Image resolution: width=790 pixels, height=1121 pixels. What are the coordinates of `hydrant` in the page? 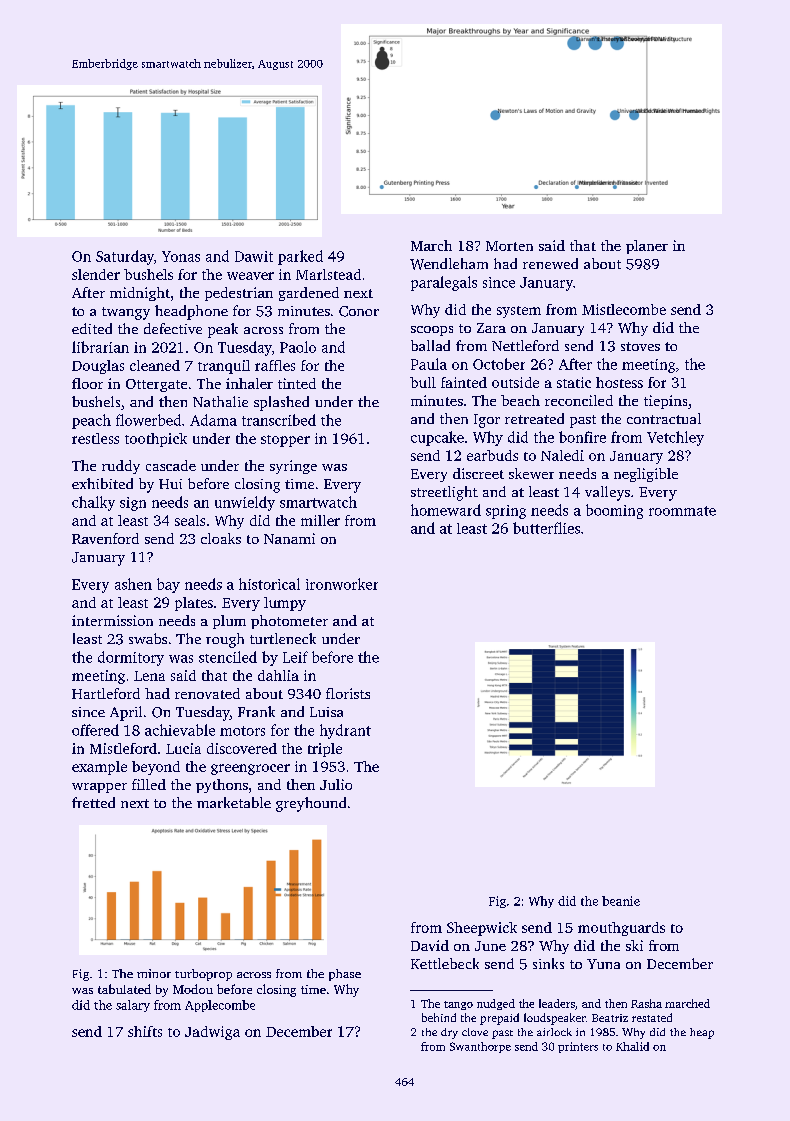 It's located at (345, 731).
